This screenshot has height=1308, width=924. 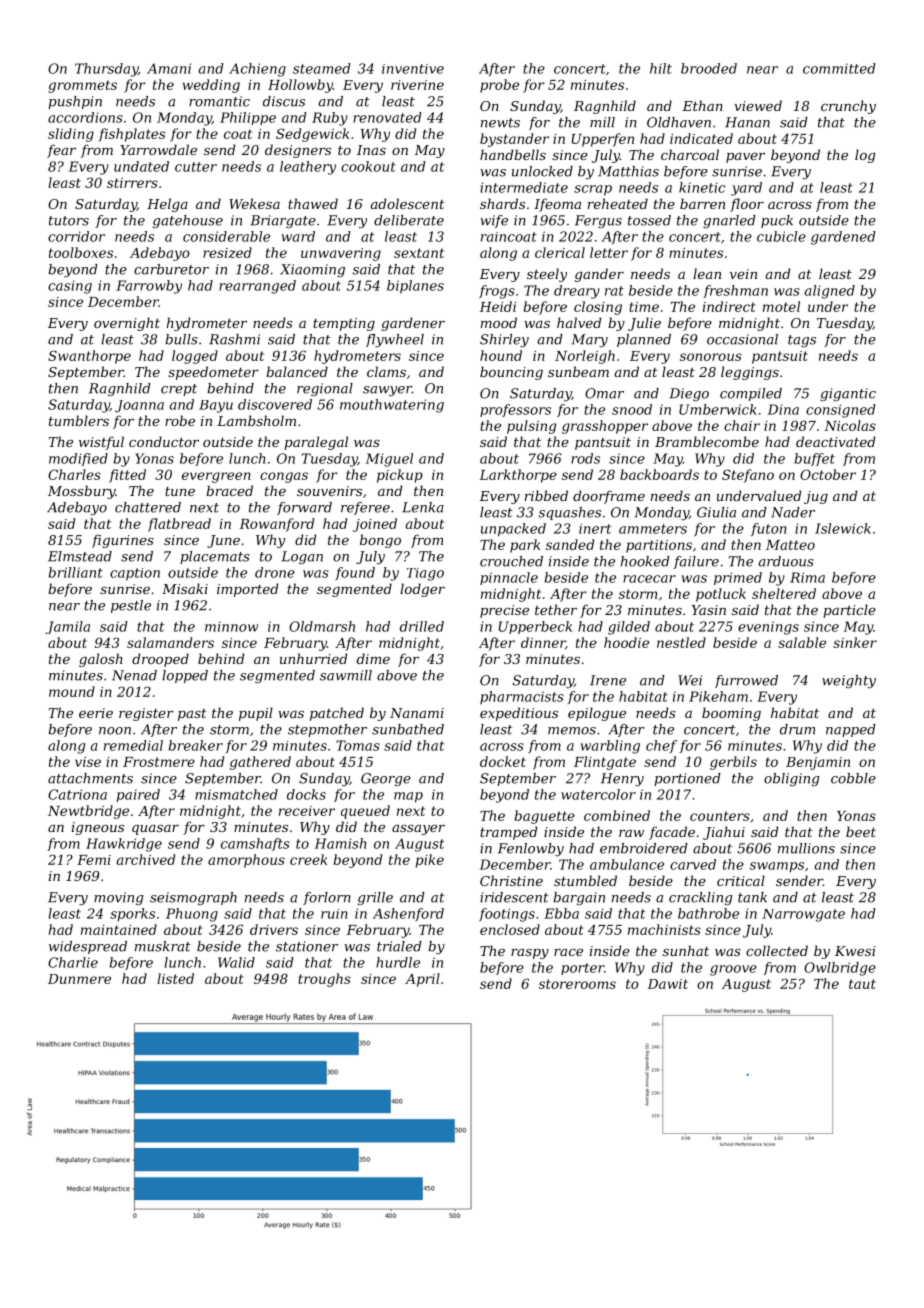 I want to click on Kwesi, so click(x=855, y=951).
